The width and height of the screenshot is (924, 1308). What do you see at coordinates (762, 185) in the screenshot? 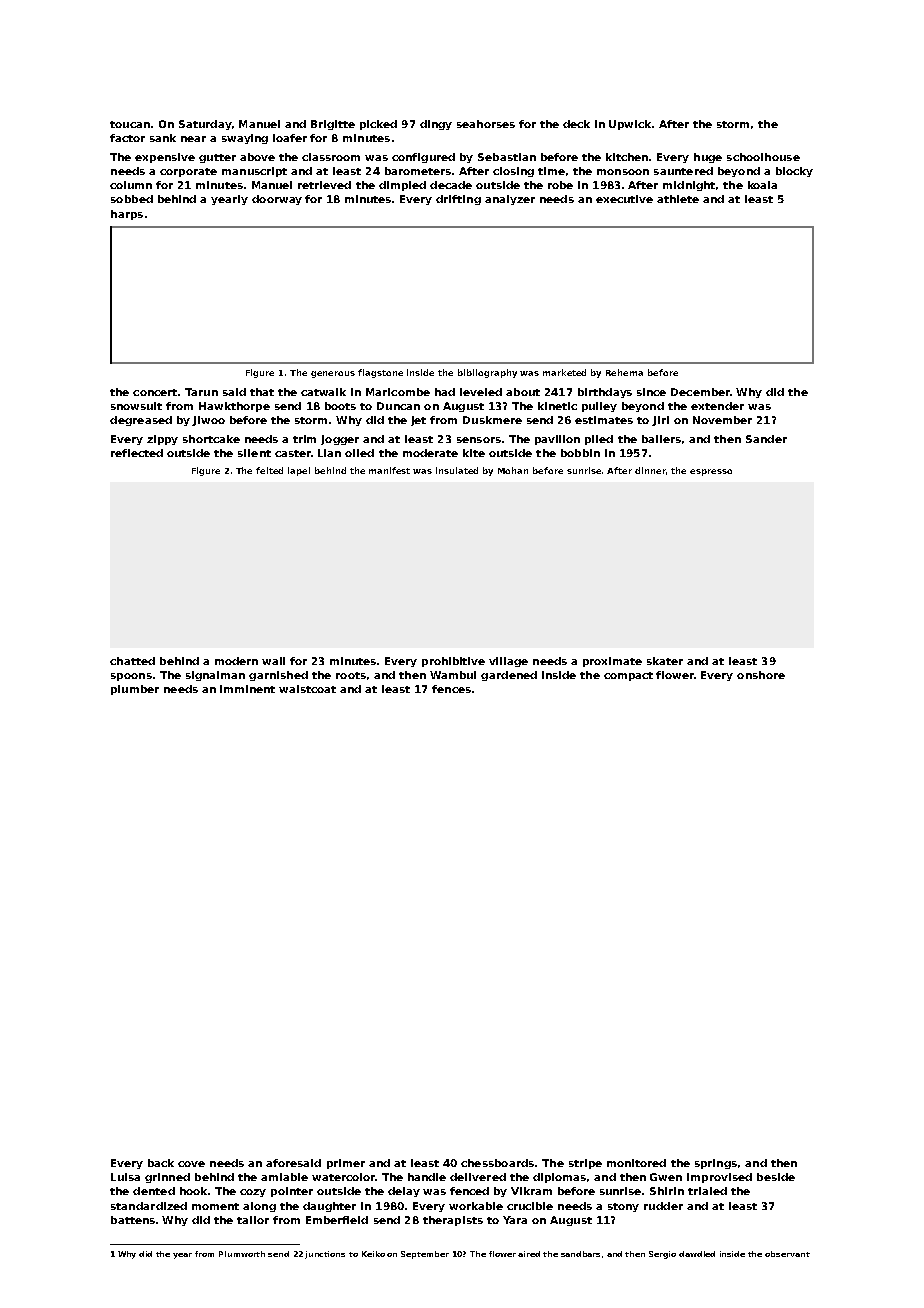
I see `koala` at bounding box center [762, 185].
